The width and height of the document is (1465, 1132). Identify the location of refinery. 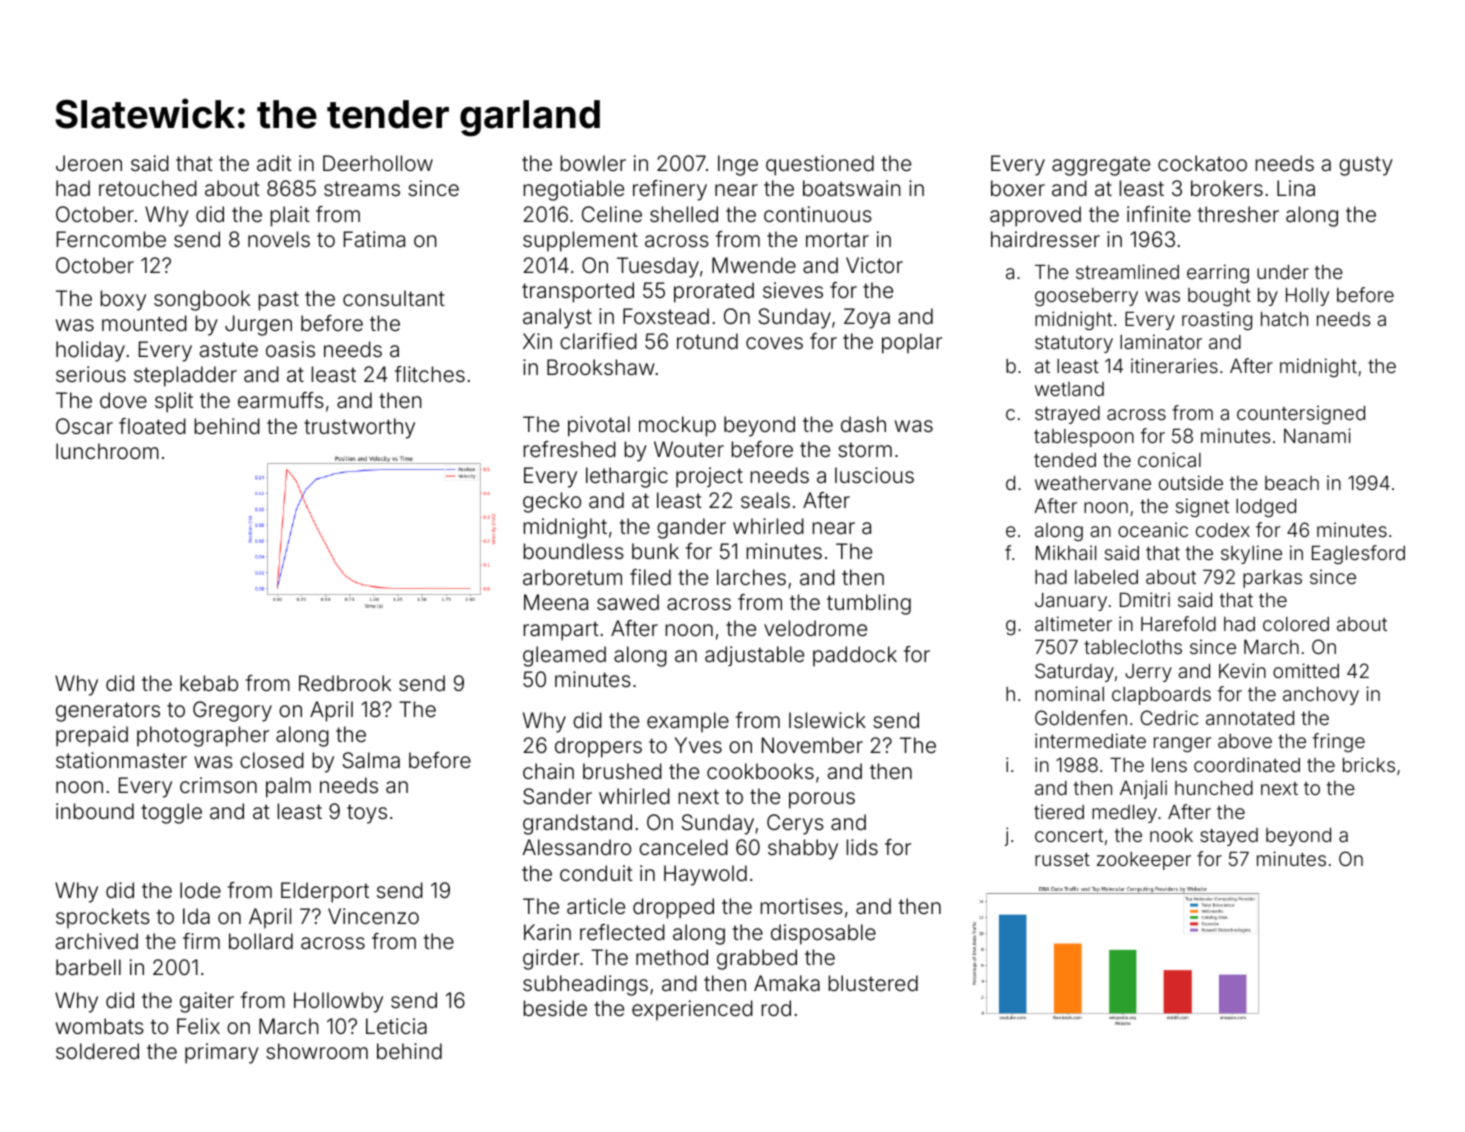
(670, 190).
